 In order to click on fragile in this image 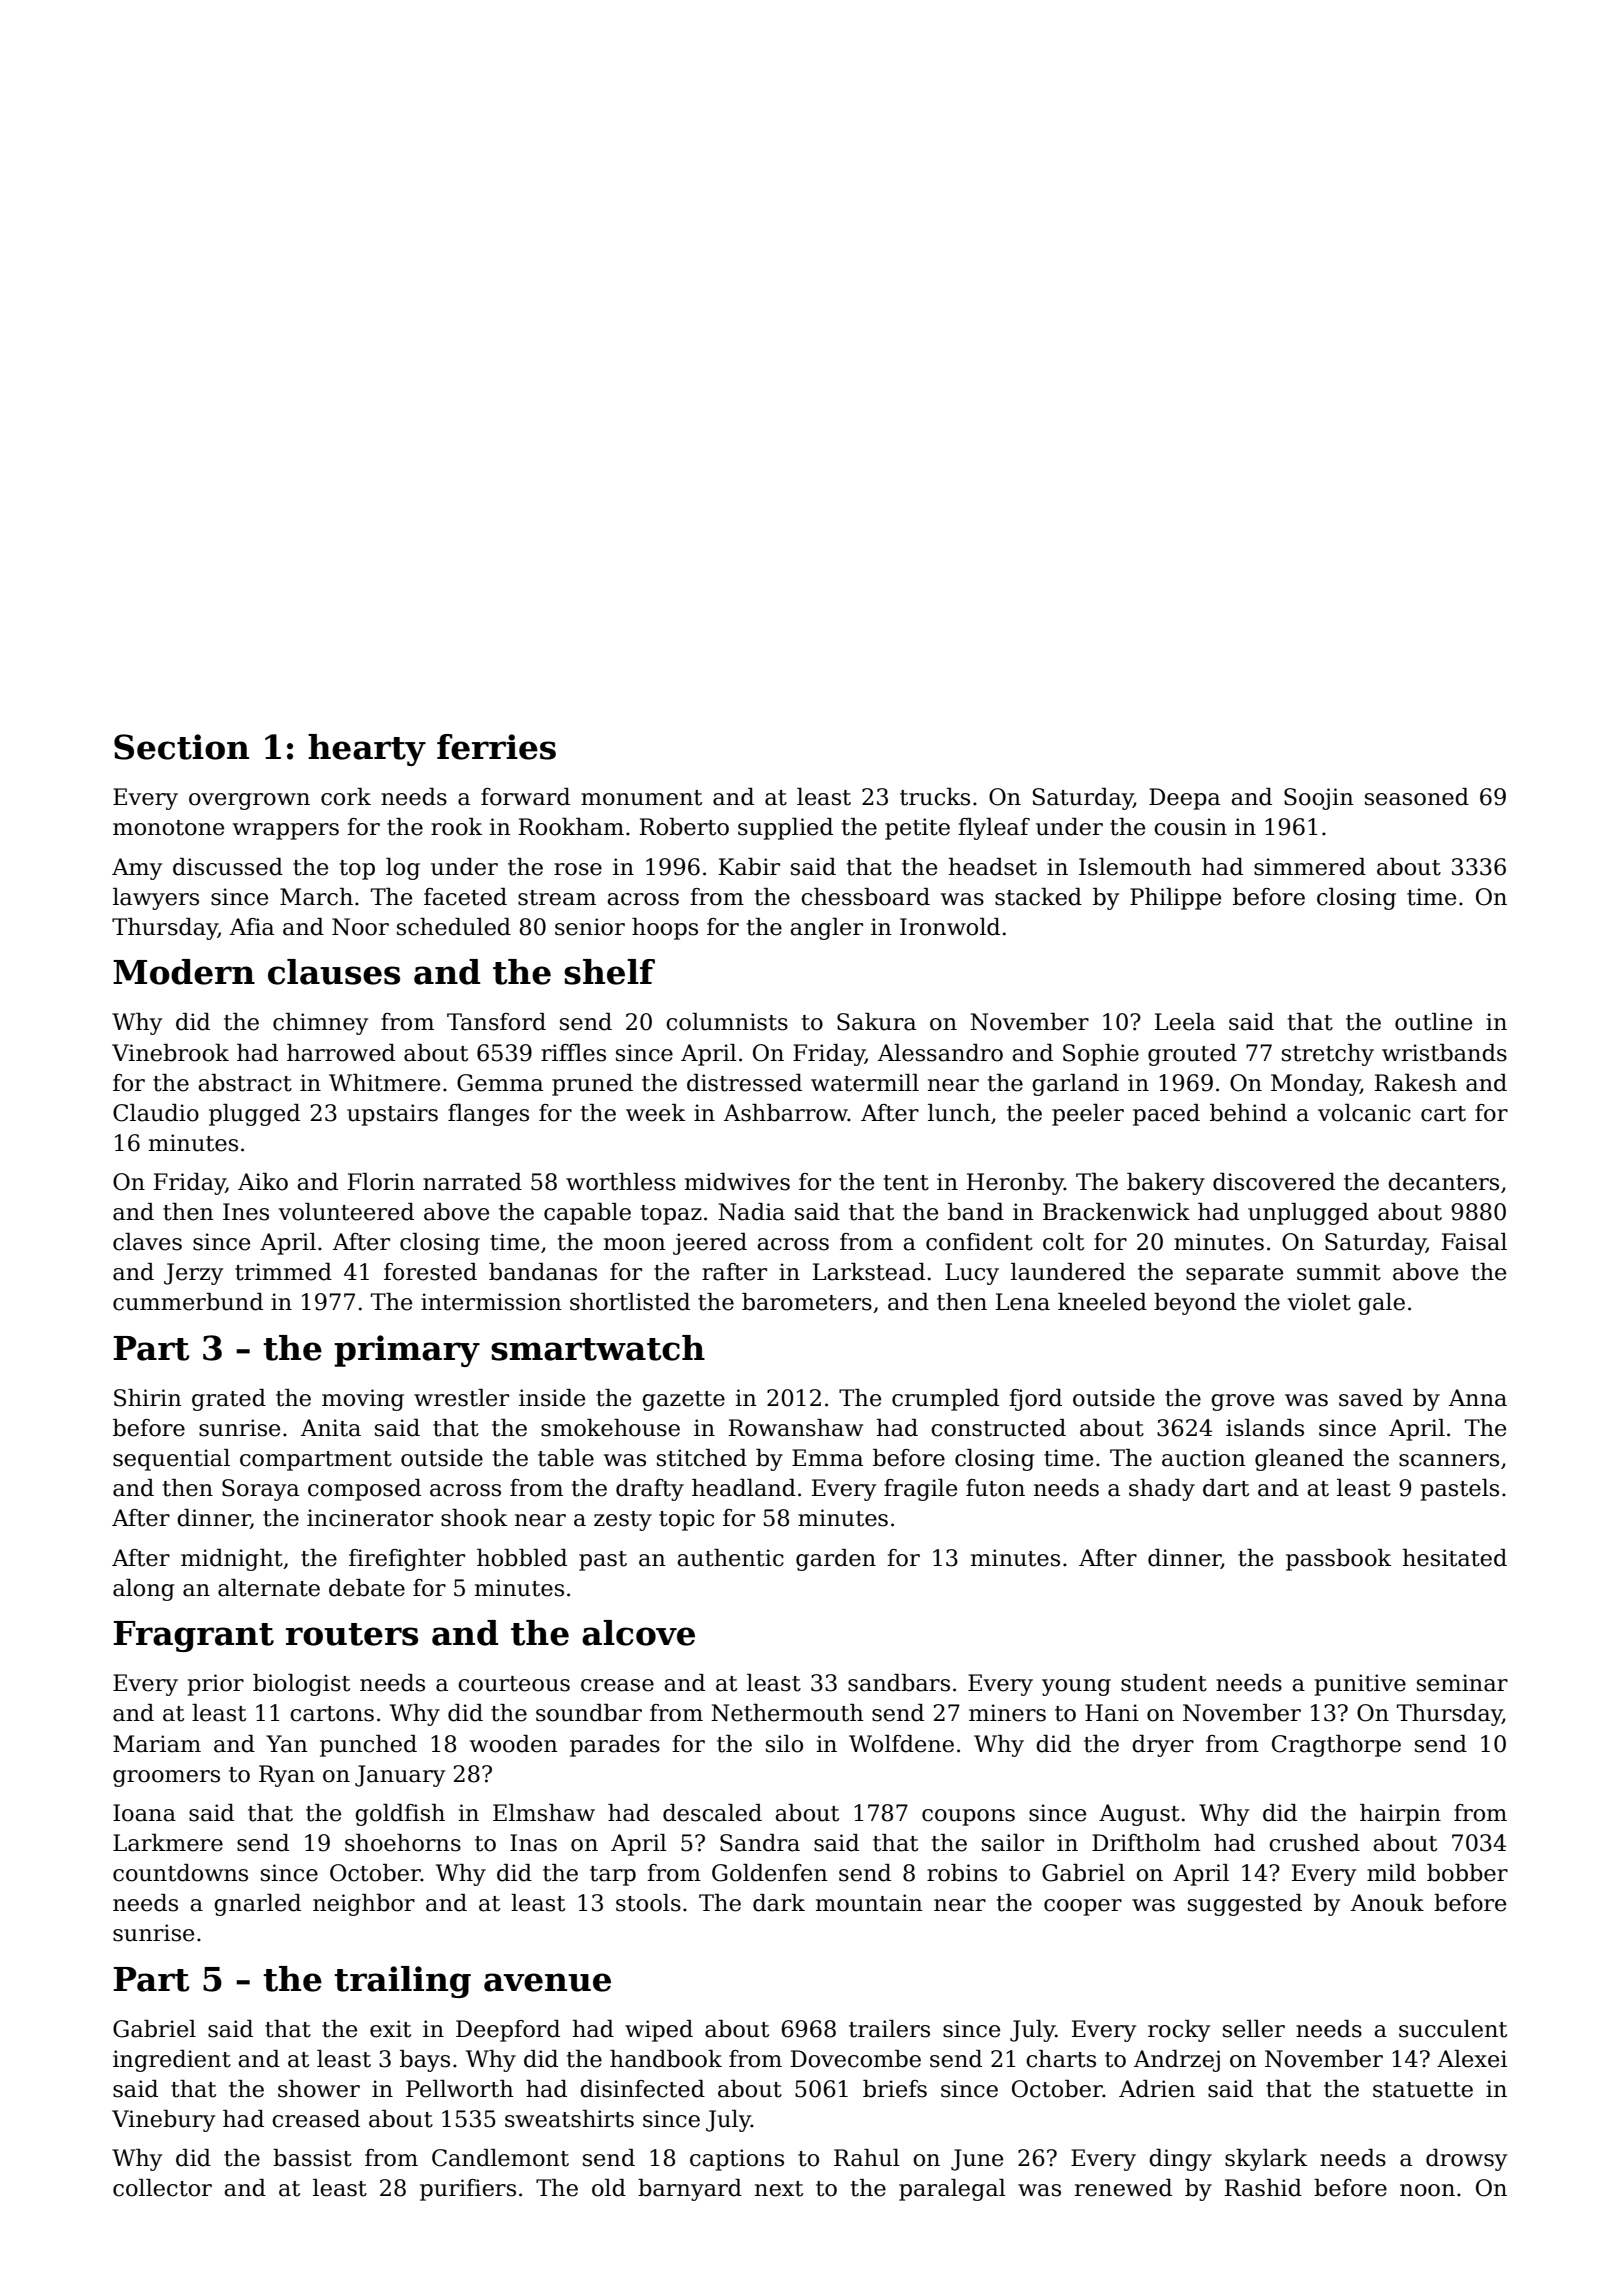, I will do `click(920, 1490)`.
